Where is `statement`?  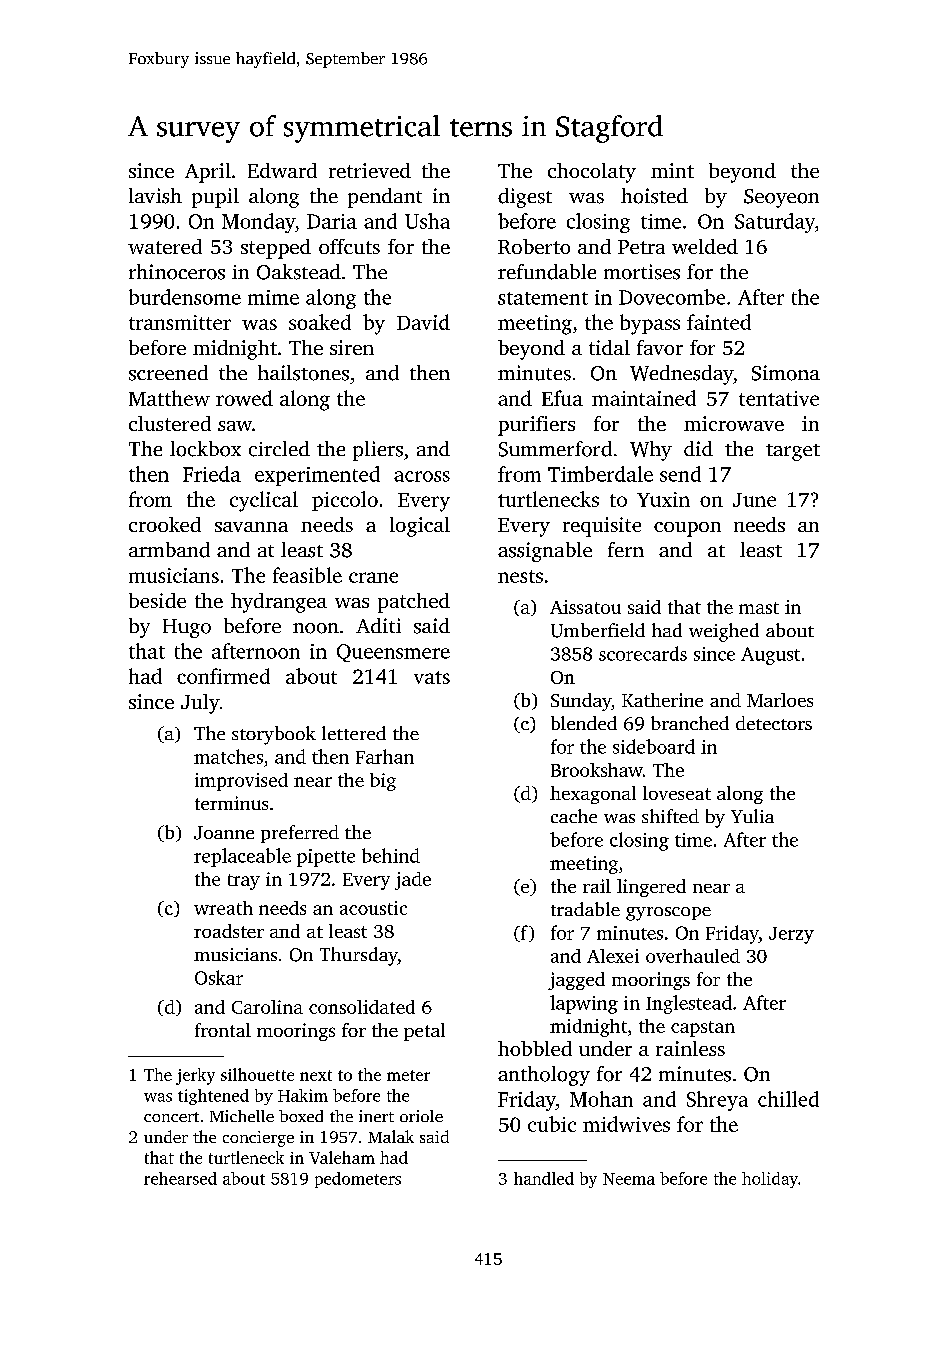 statement is located at coordinates (543, 298).
